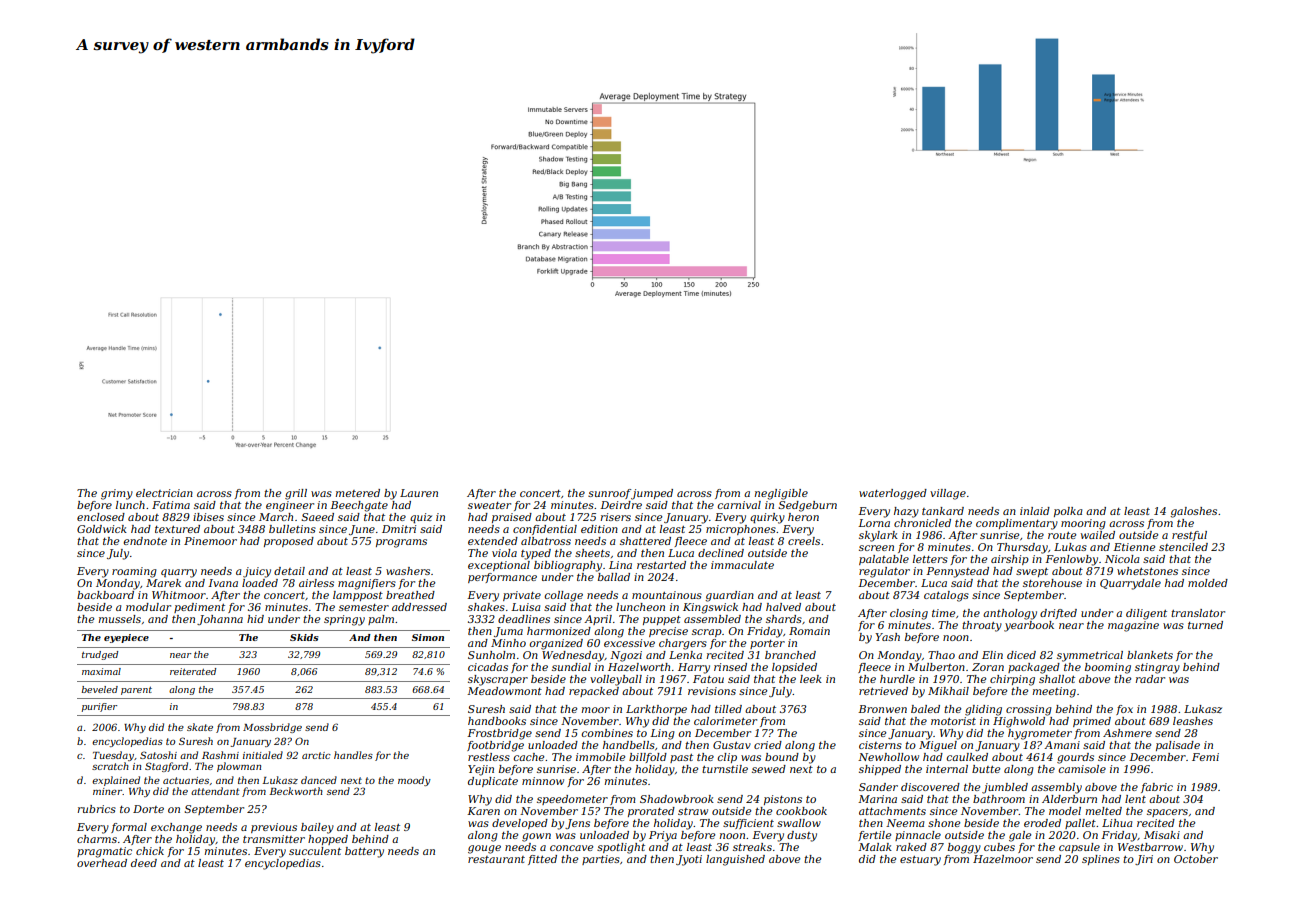 This document has width=1308, height=924. I want to click on gale, so click(1020, 836).
